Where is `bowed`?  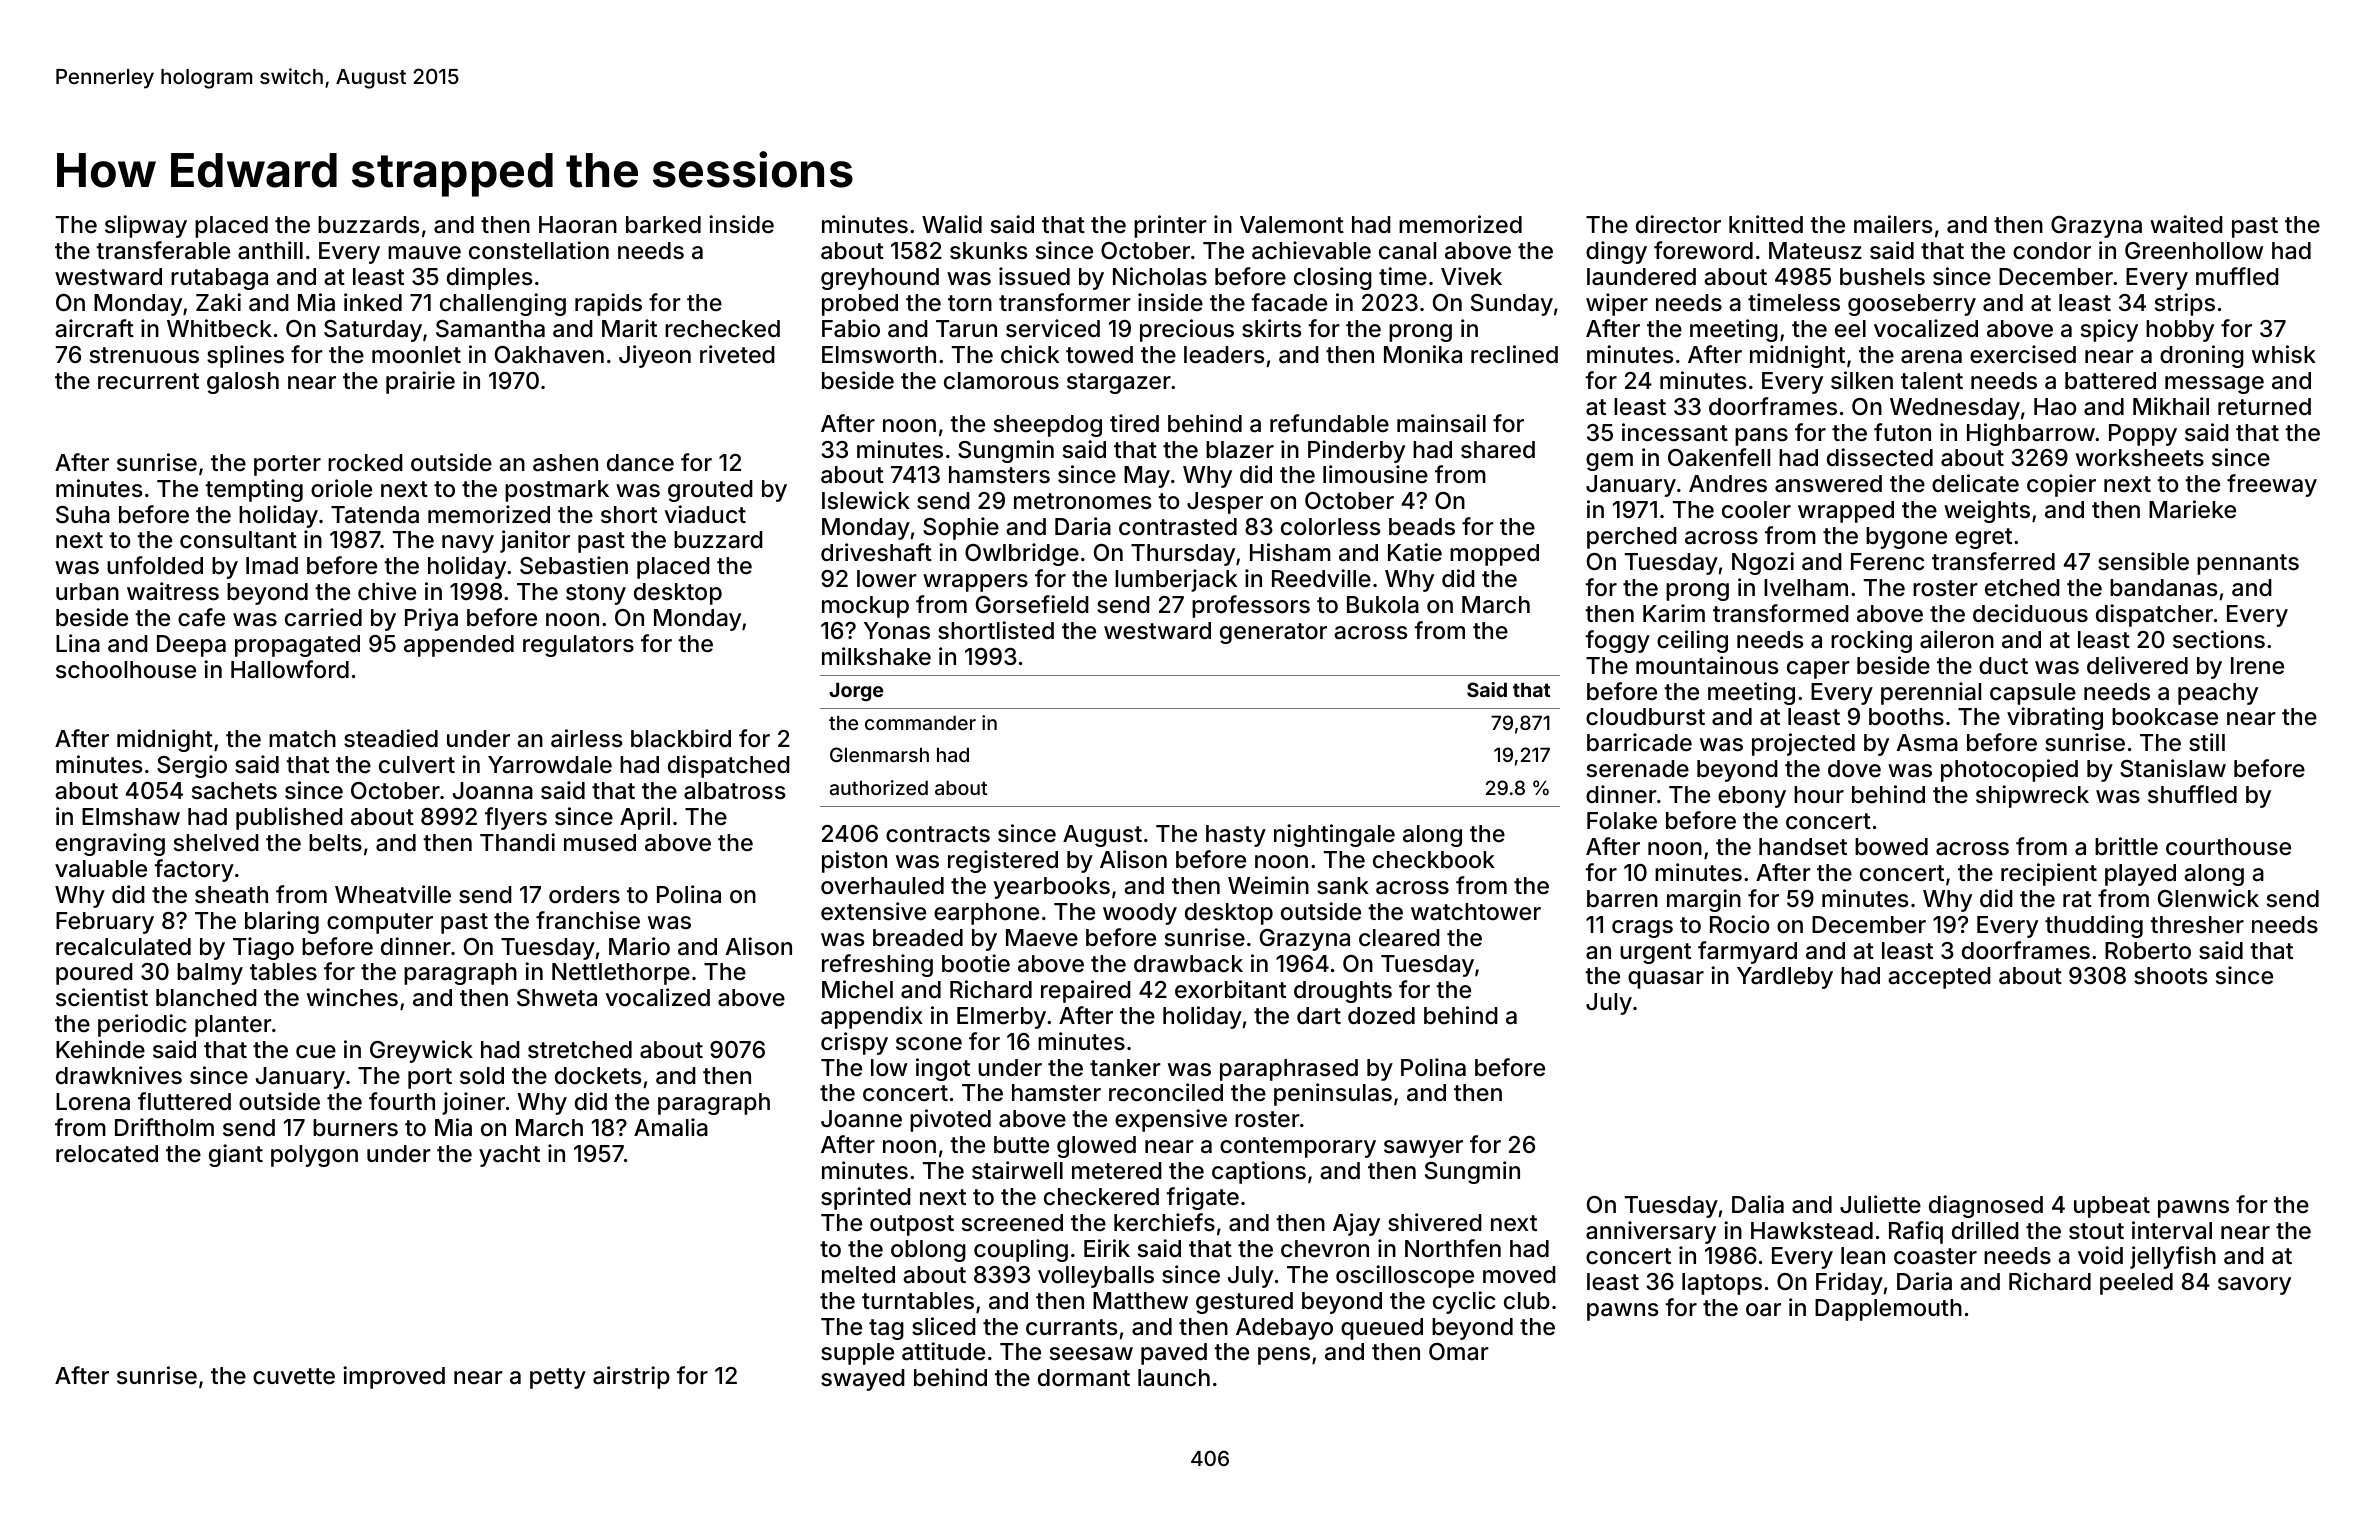 bowed is located at coordinates (1891, 847).
